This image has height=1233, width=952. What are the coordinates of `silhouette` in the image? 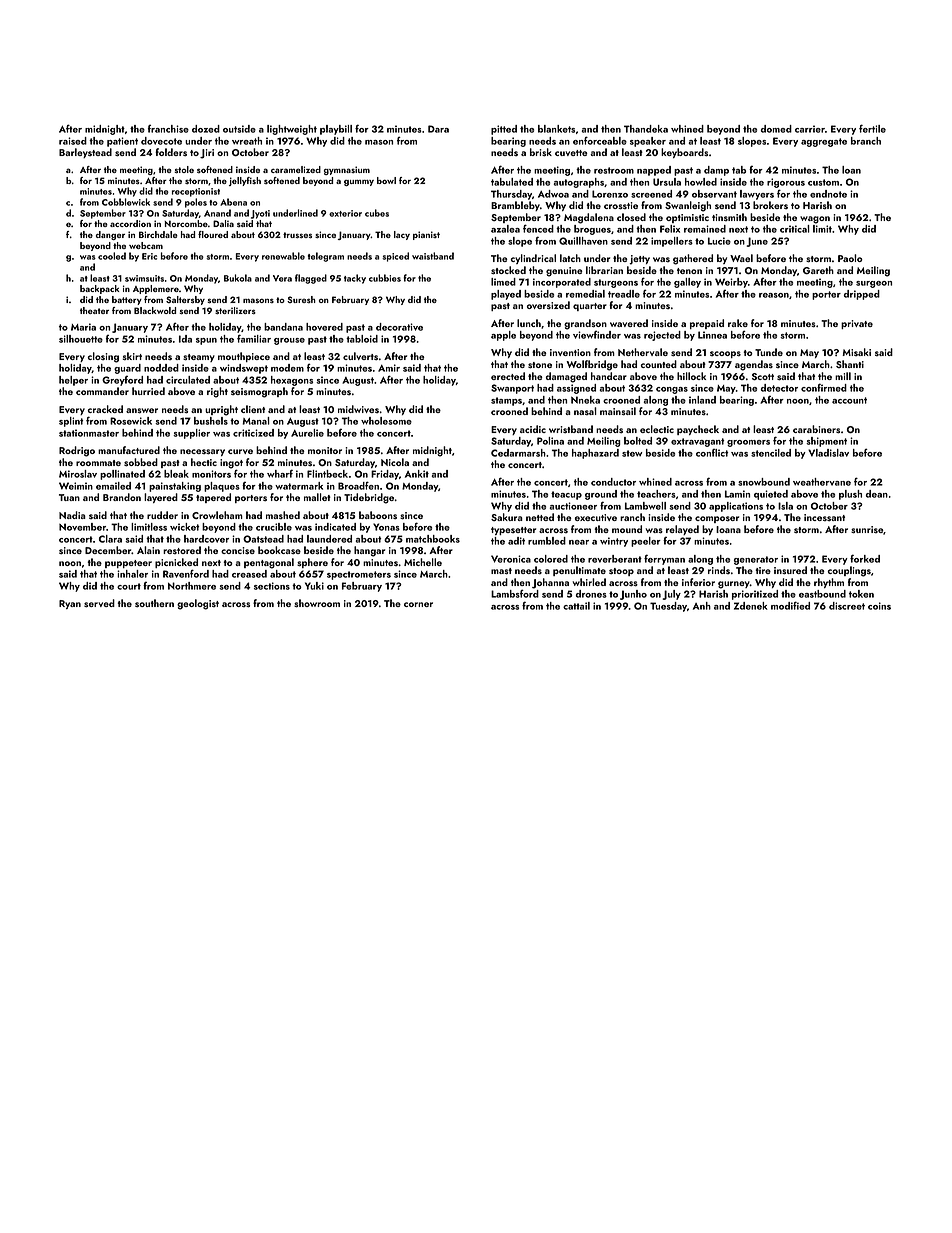 It's located at (81, 339).
